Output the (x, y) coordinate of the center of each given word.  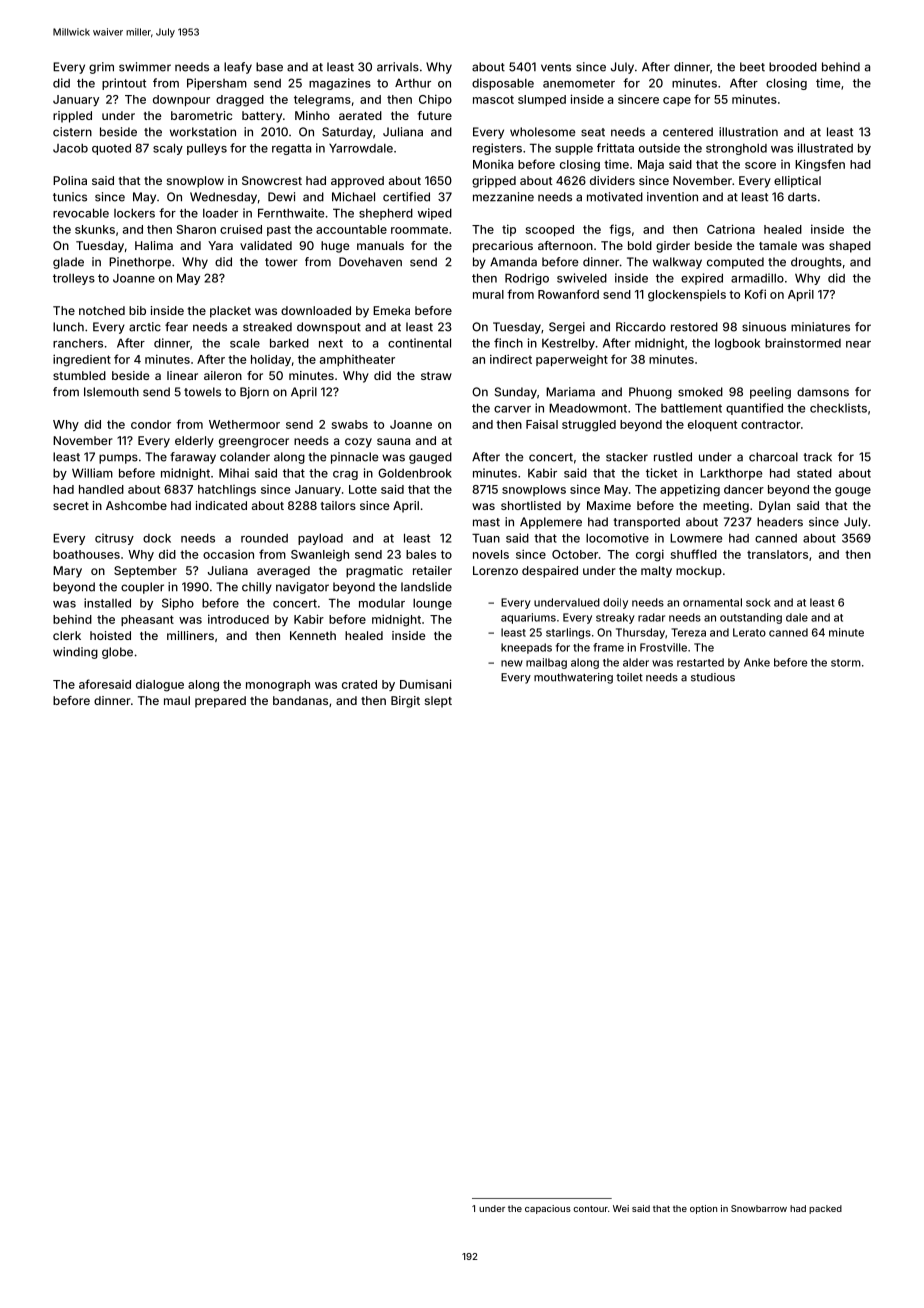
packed (825, 1209)
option (703, 1209)
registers (497, 149)
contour (590, 1208)
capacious (548, 1209)
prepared (220, 702)
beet (752, 67)
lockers (134, 213)
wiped (435, 214)
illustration (748, 132)
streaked (267, 327)
